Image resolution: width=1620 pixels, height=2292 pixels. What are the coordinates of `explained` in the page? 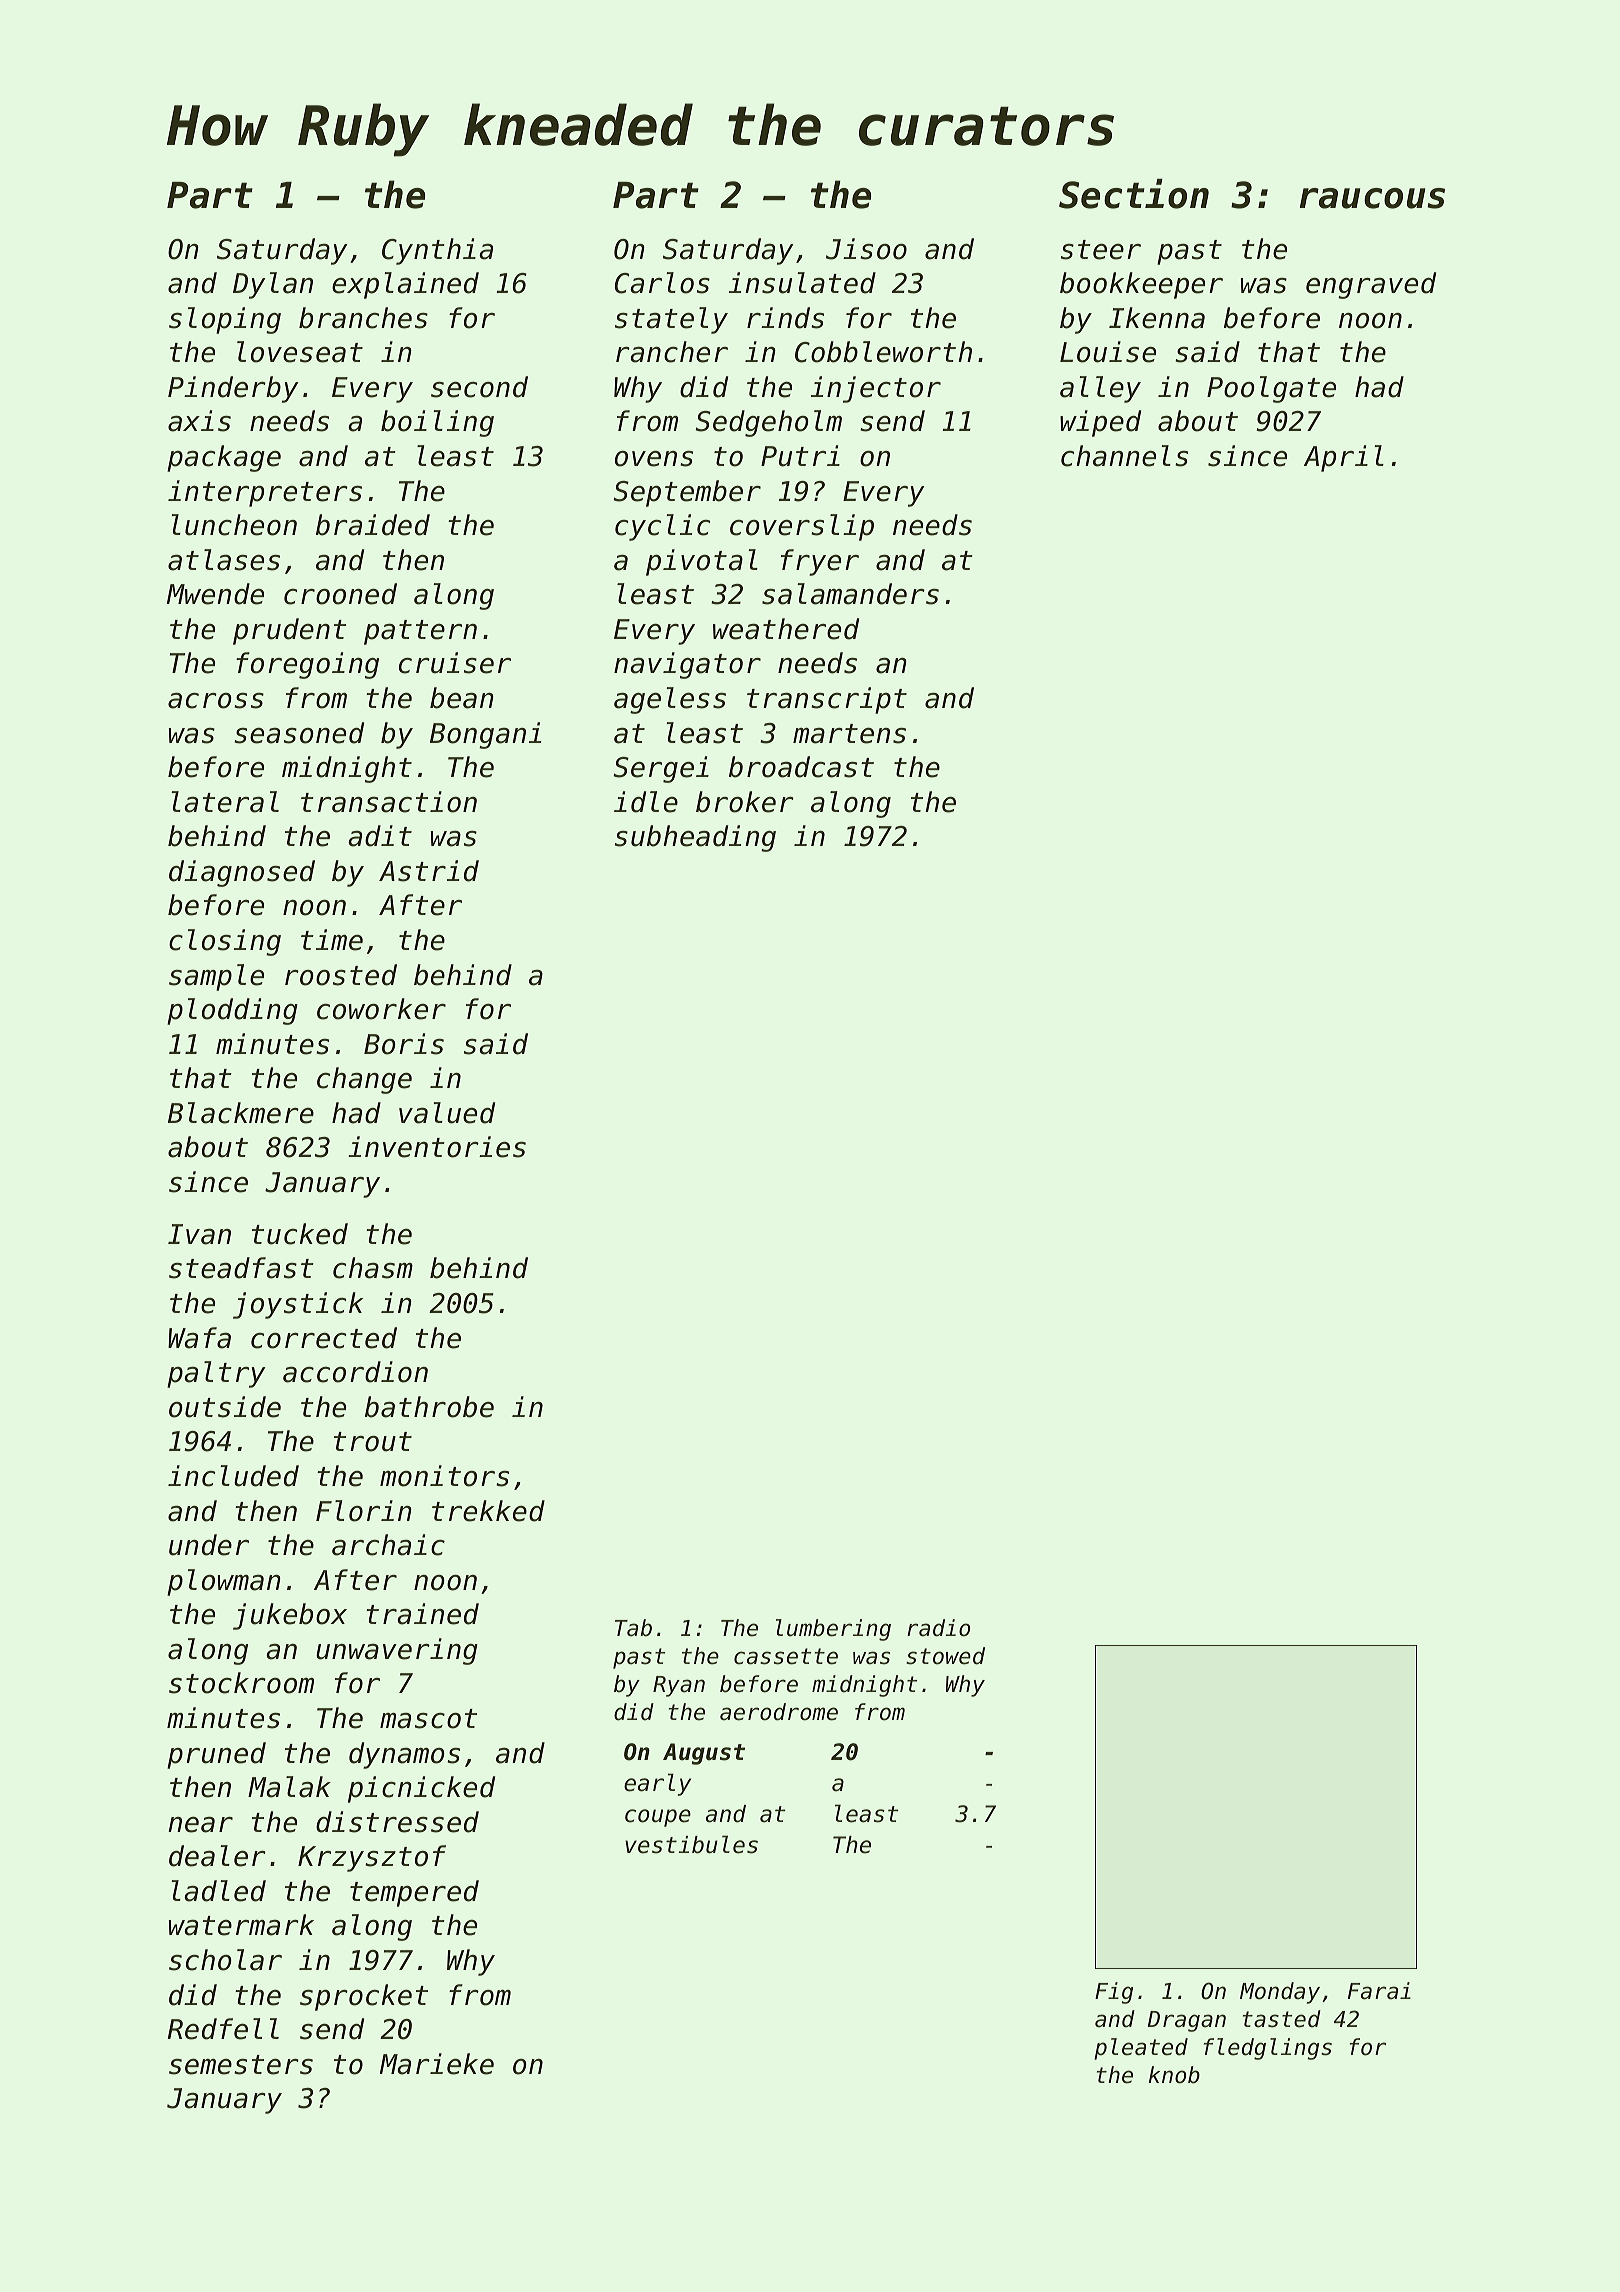 It's located at (405, 285).
